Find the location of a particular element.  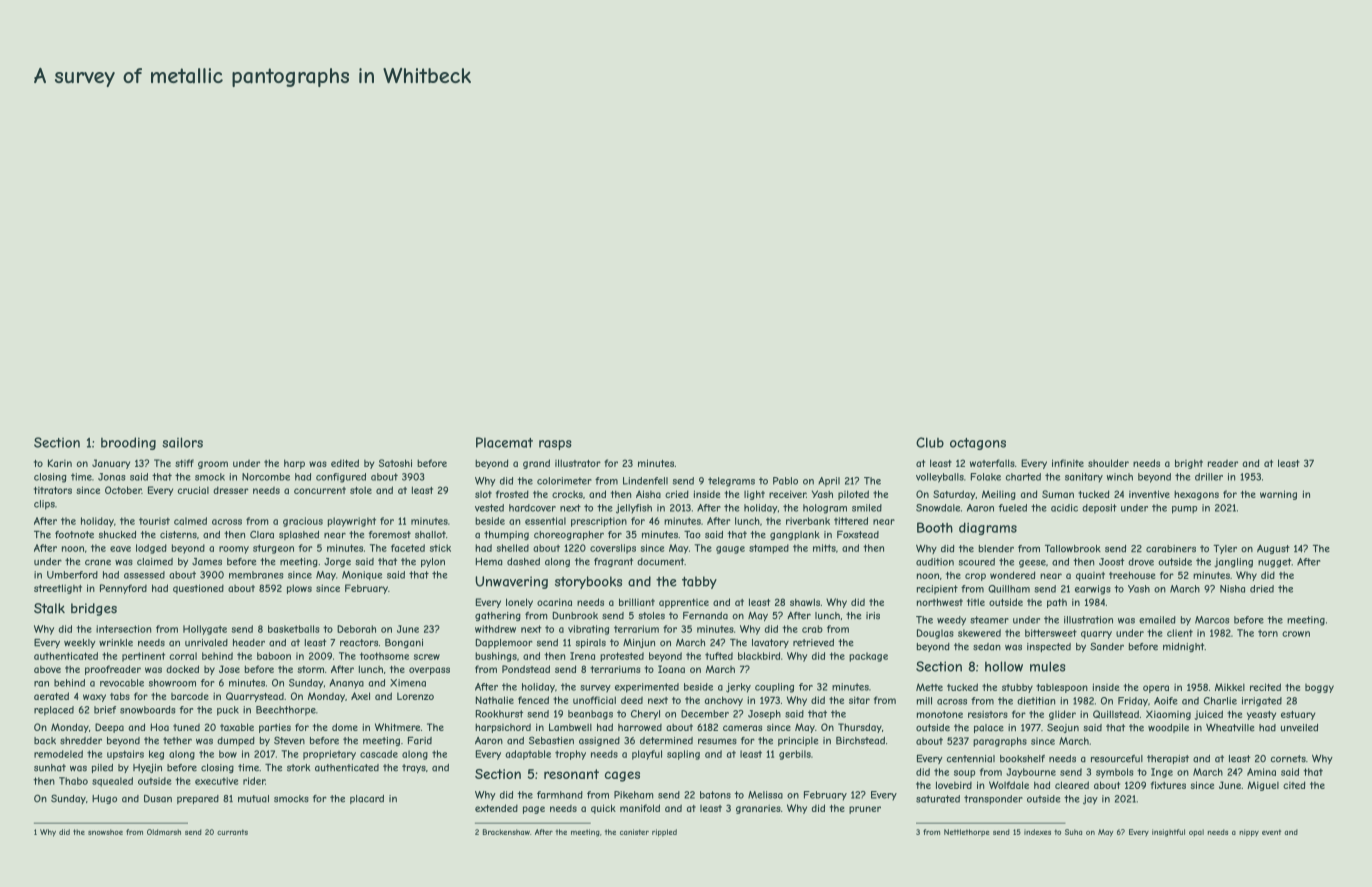

Umberford is located at coordinates (72, 575).
